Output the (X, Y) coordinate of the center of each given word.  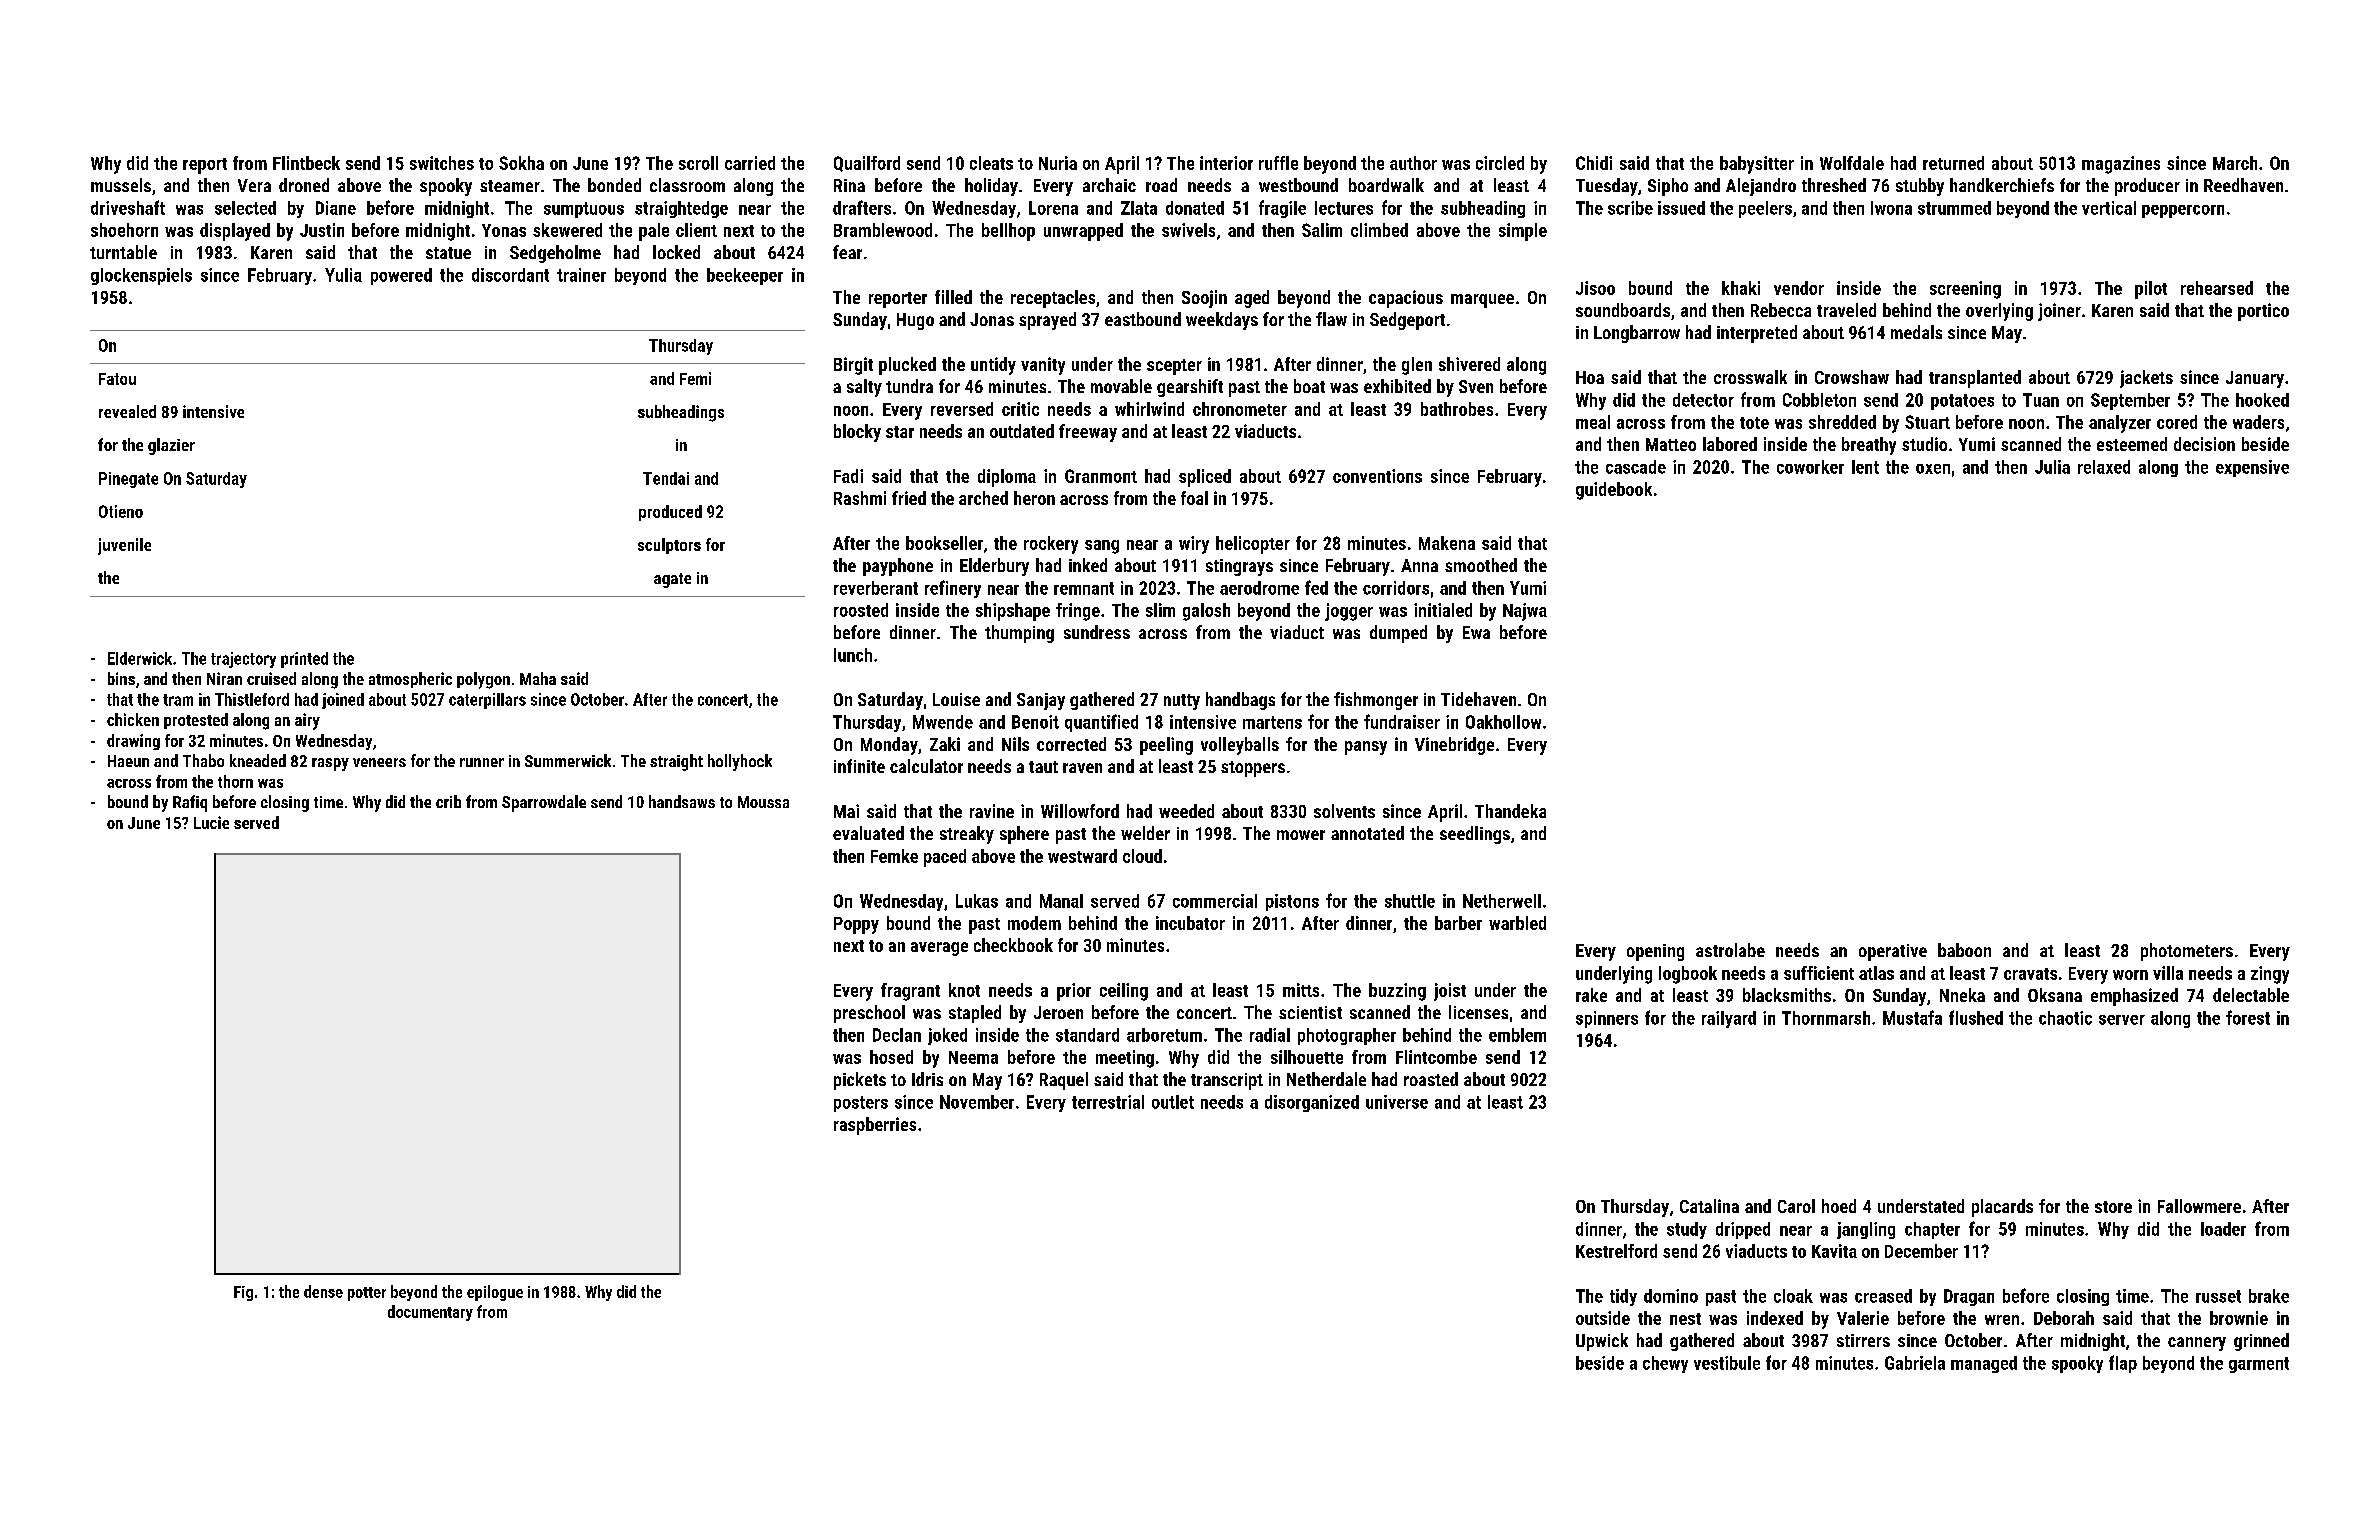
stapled (975, 1014)
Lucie (211, 822)
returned (1953, 163)
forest (2248, 1017)
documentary (430, 1313)
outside (1603, 1318)
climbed (1379, 230)
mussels (121, 185)
